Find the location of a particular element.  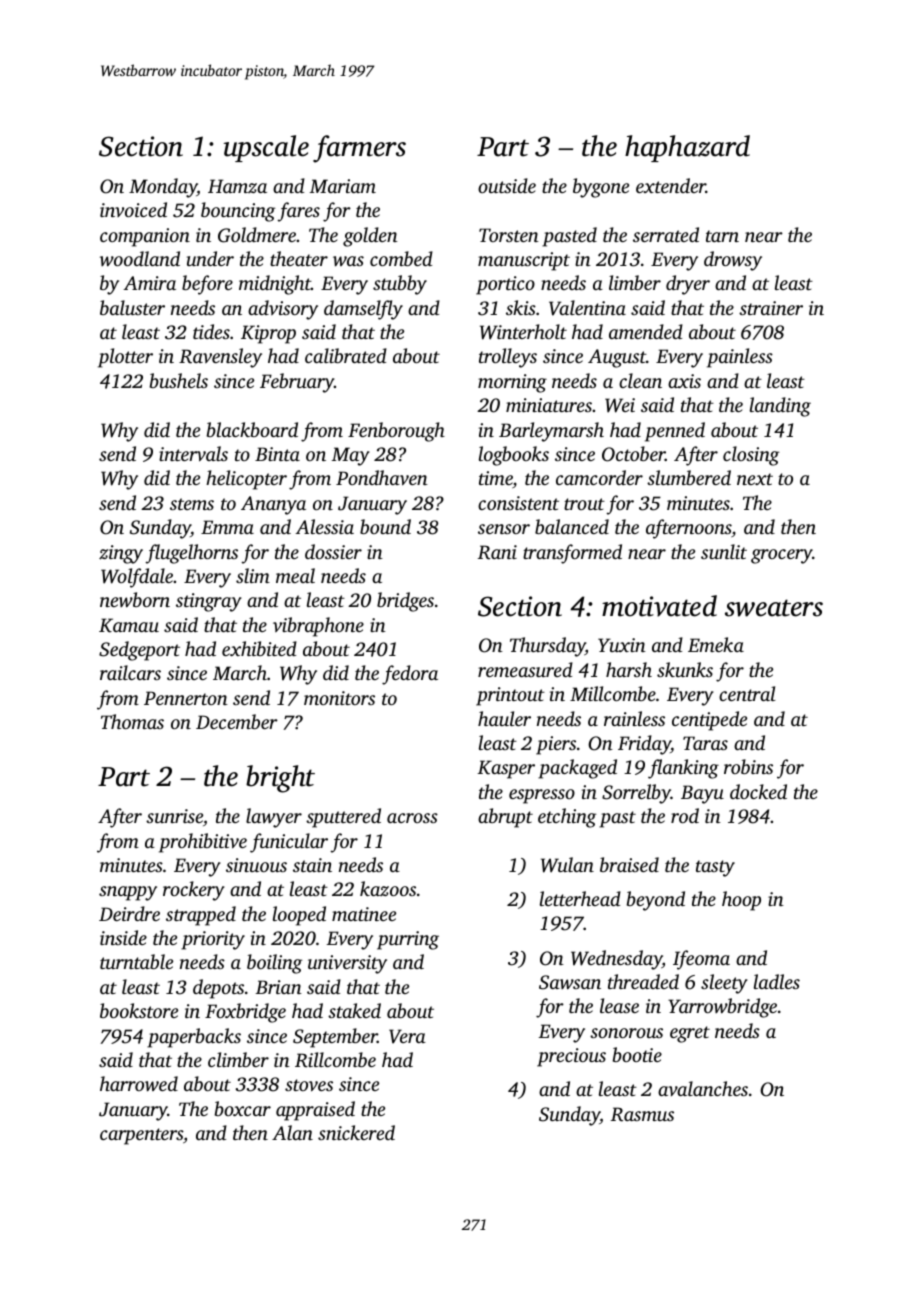

abrupt is located at coordinates (505, 818).
